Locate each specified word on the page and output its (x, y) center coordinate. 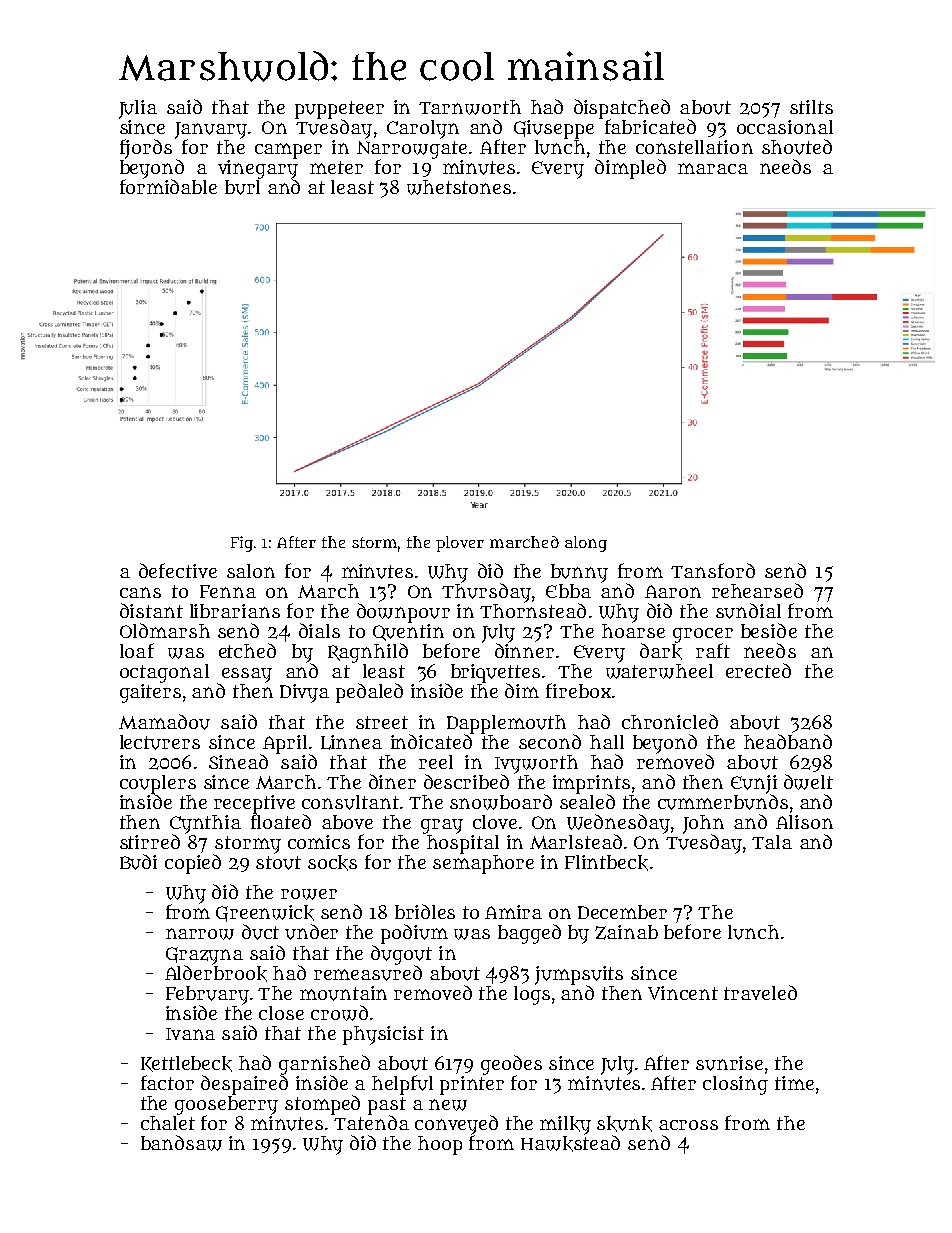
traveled (760, 992)
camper (288, 151)
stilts (811, 107)
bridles (425, 911)
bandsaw (181, 1143)
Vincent (683, 993)
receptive (254, 804)
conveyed (456, 1125)
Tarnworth (470, 107)
